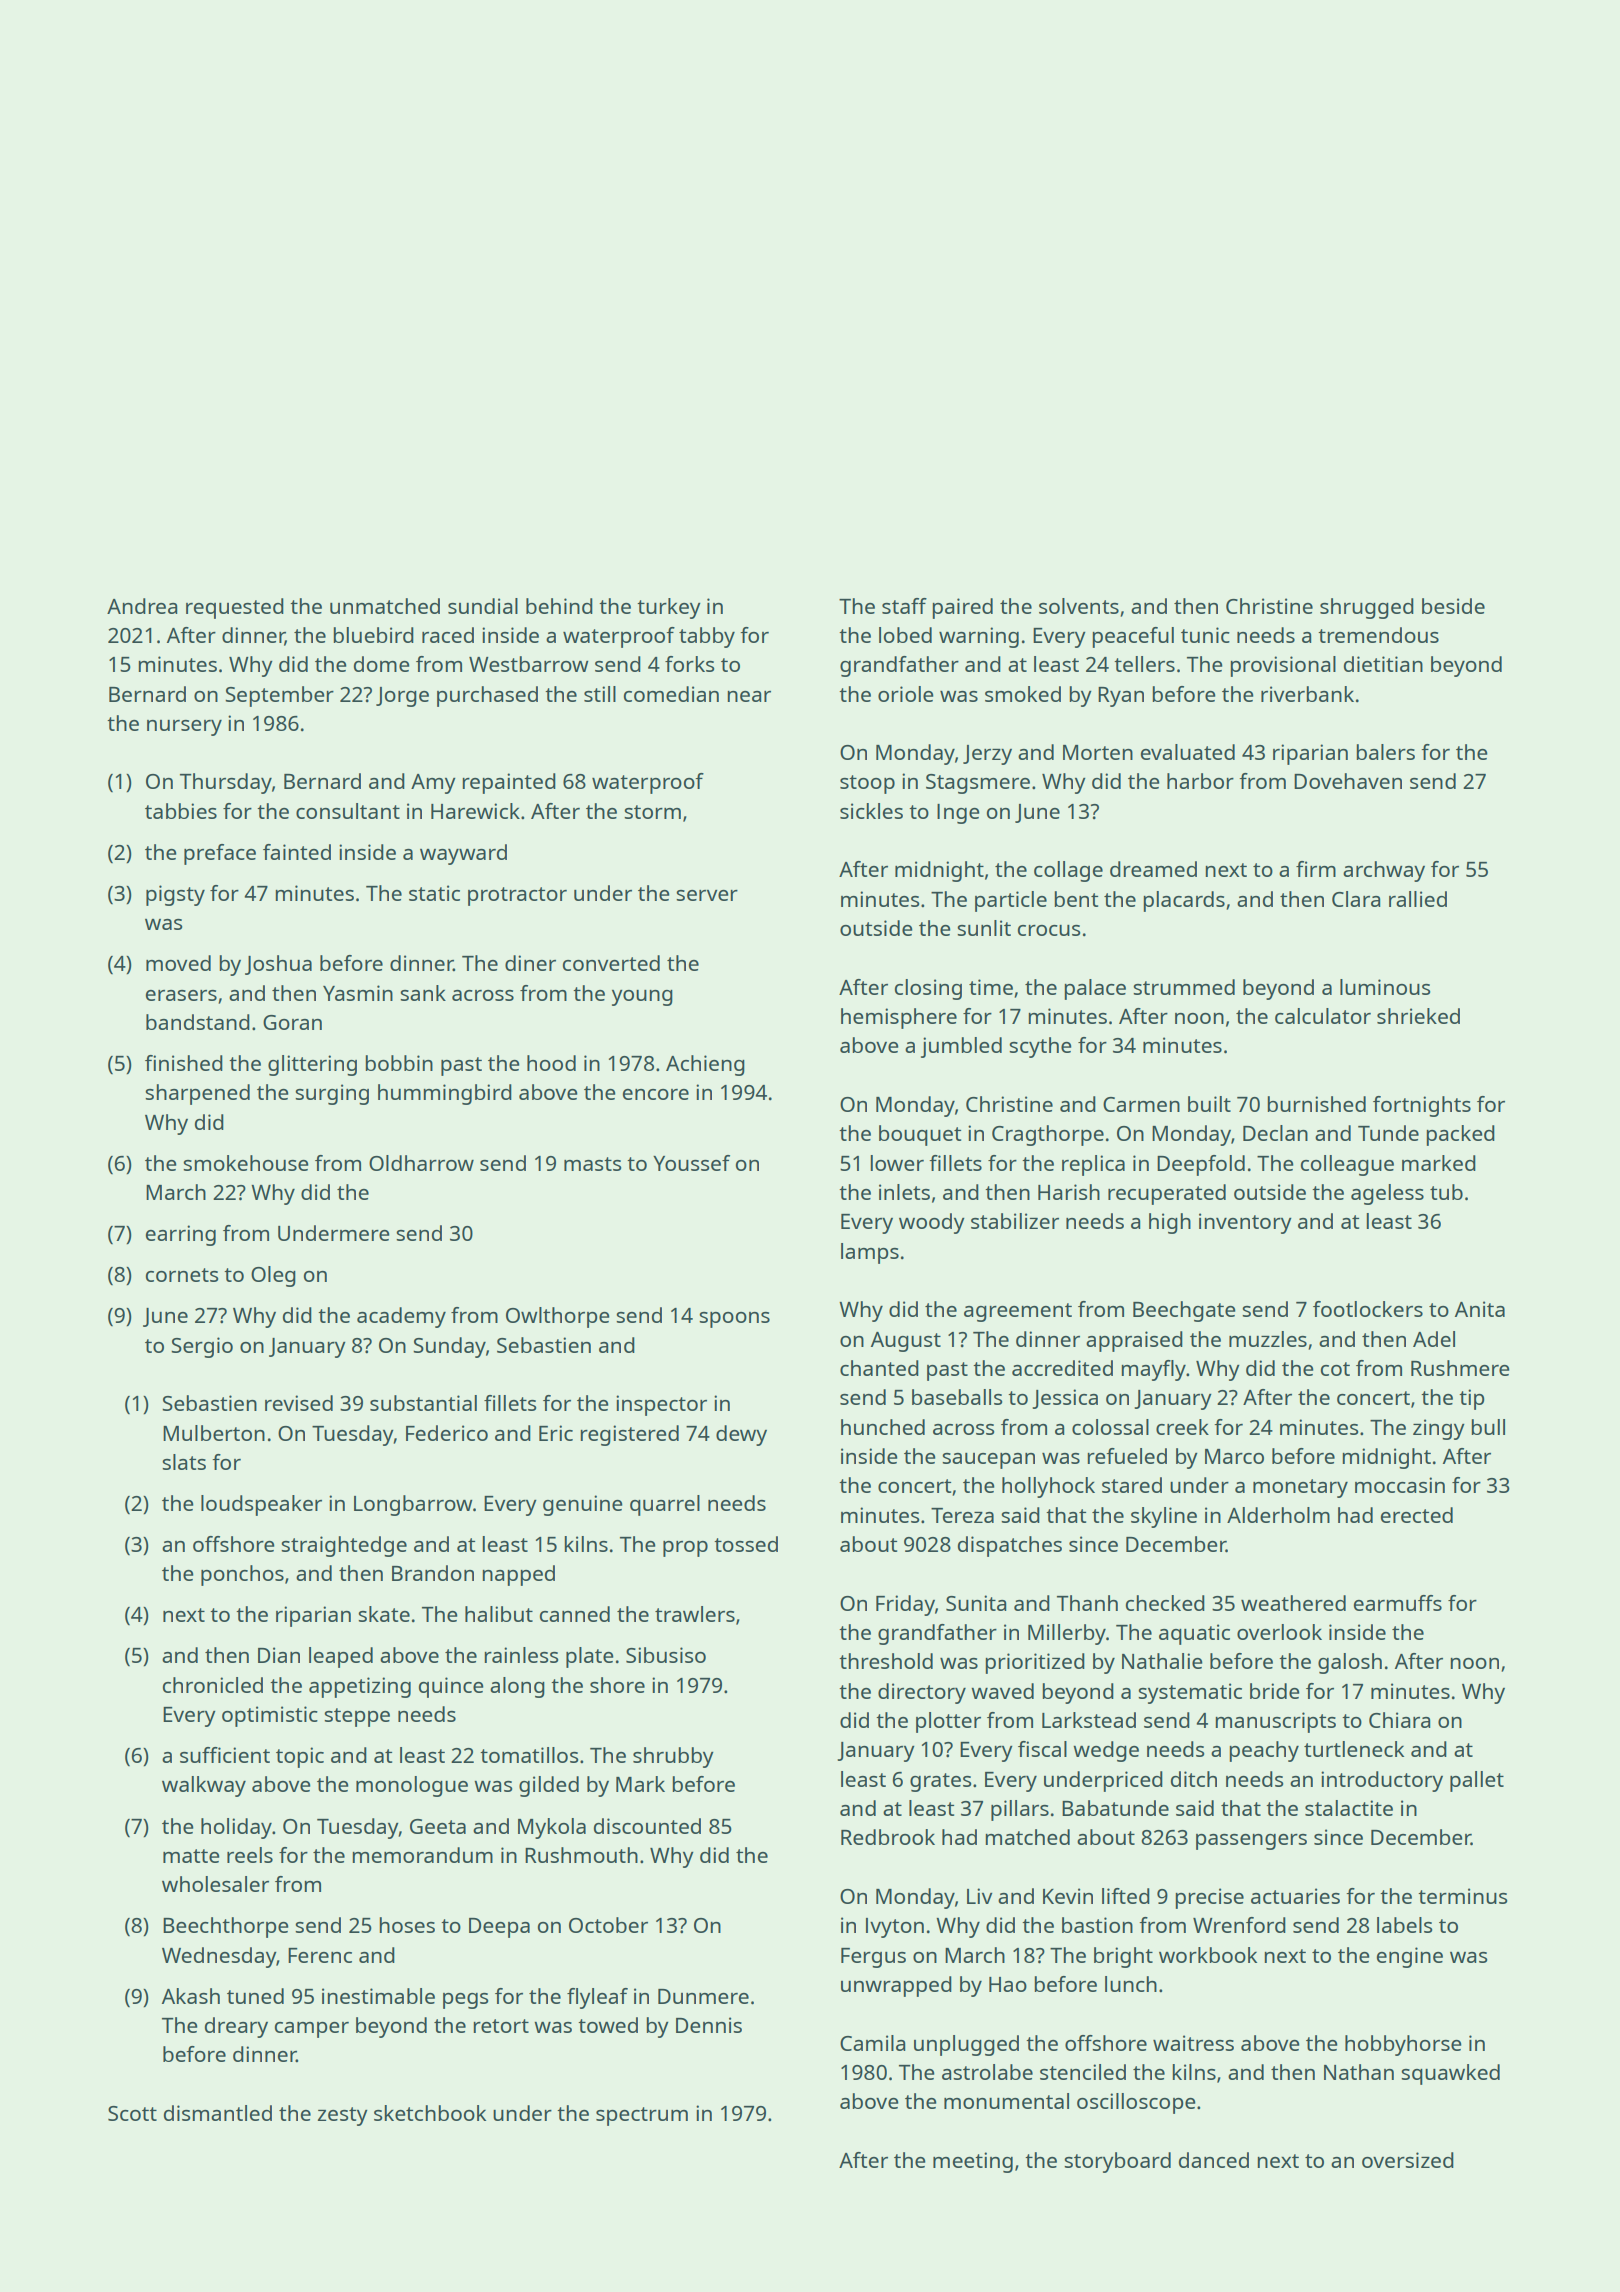 Image resolution: width=1620 pixels, height=2292 pixels. I want to click on earring, so click(181, 1235).
